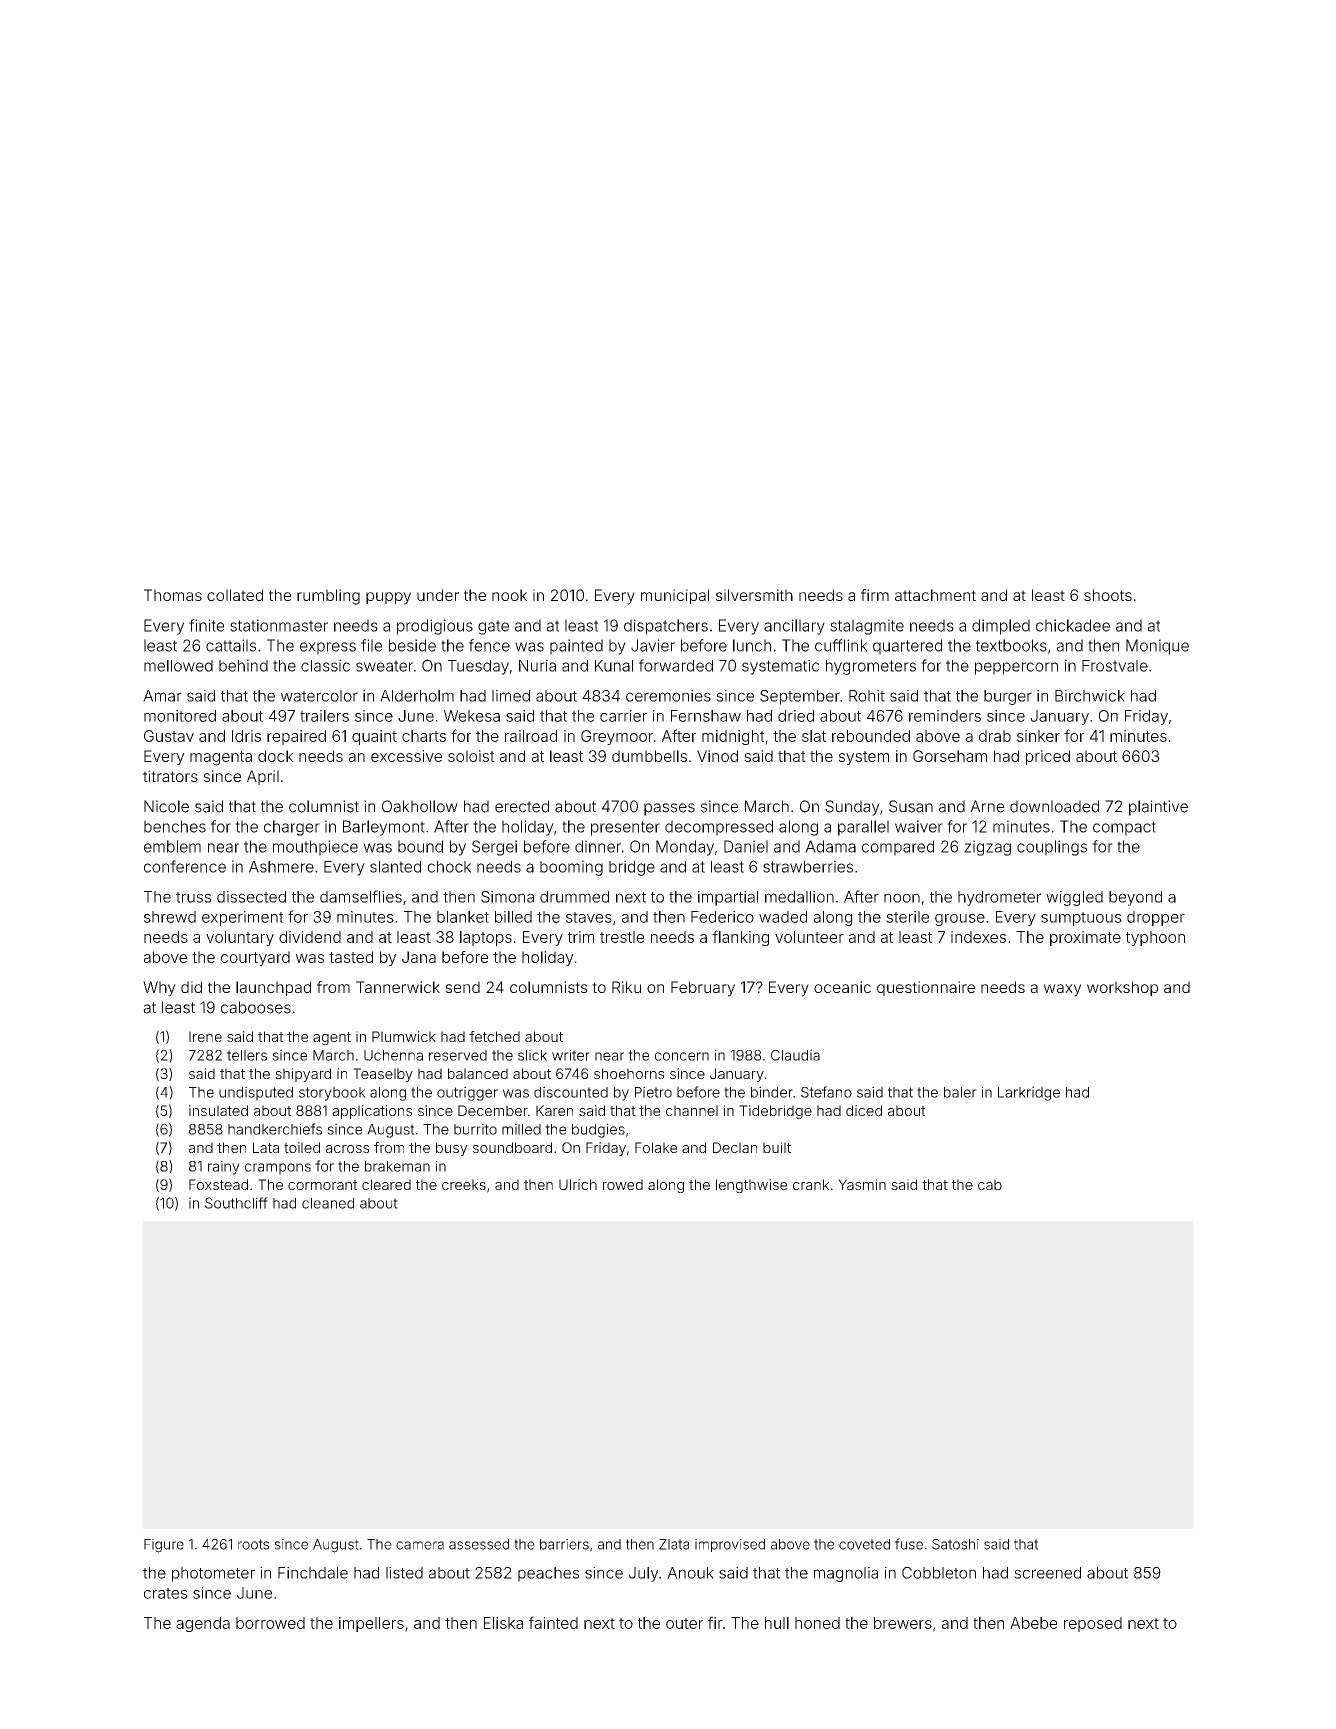  Describe the element at coordinates (361, 896) in the document. I see `damselflies` at that location.
